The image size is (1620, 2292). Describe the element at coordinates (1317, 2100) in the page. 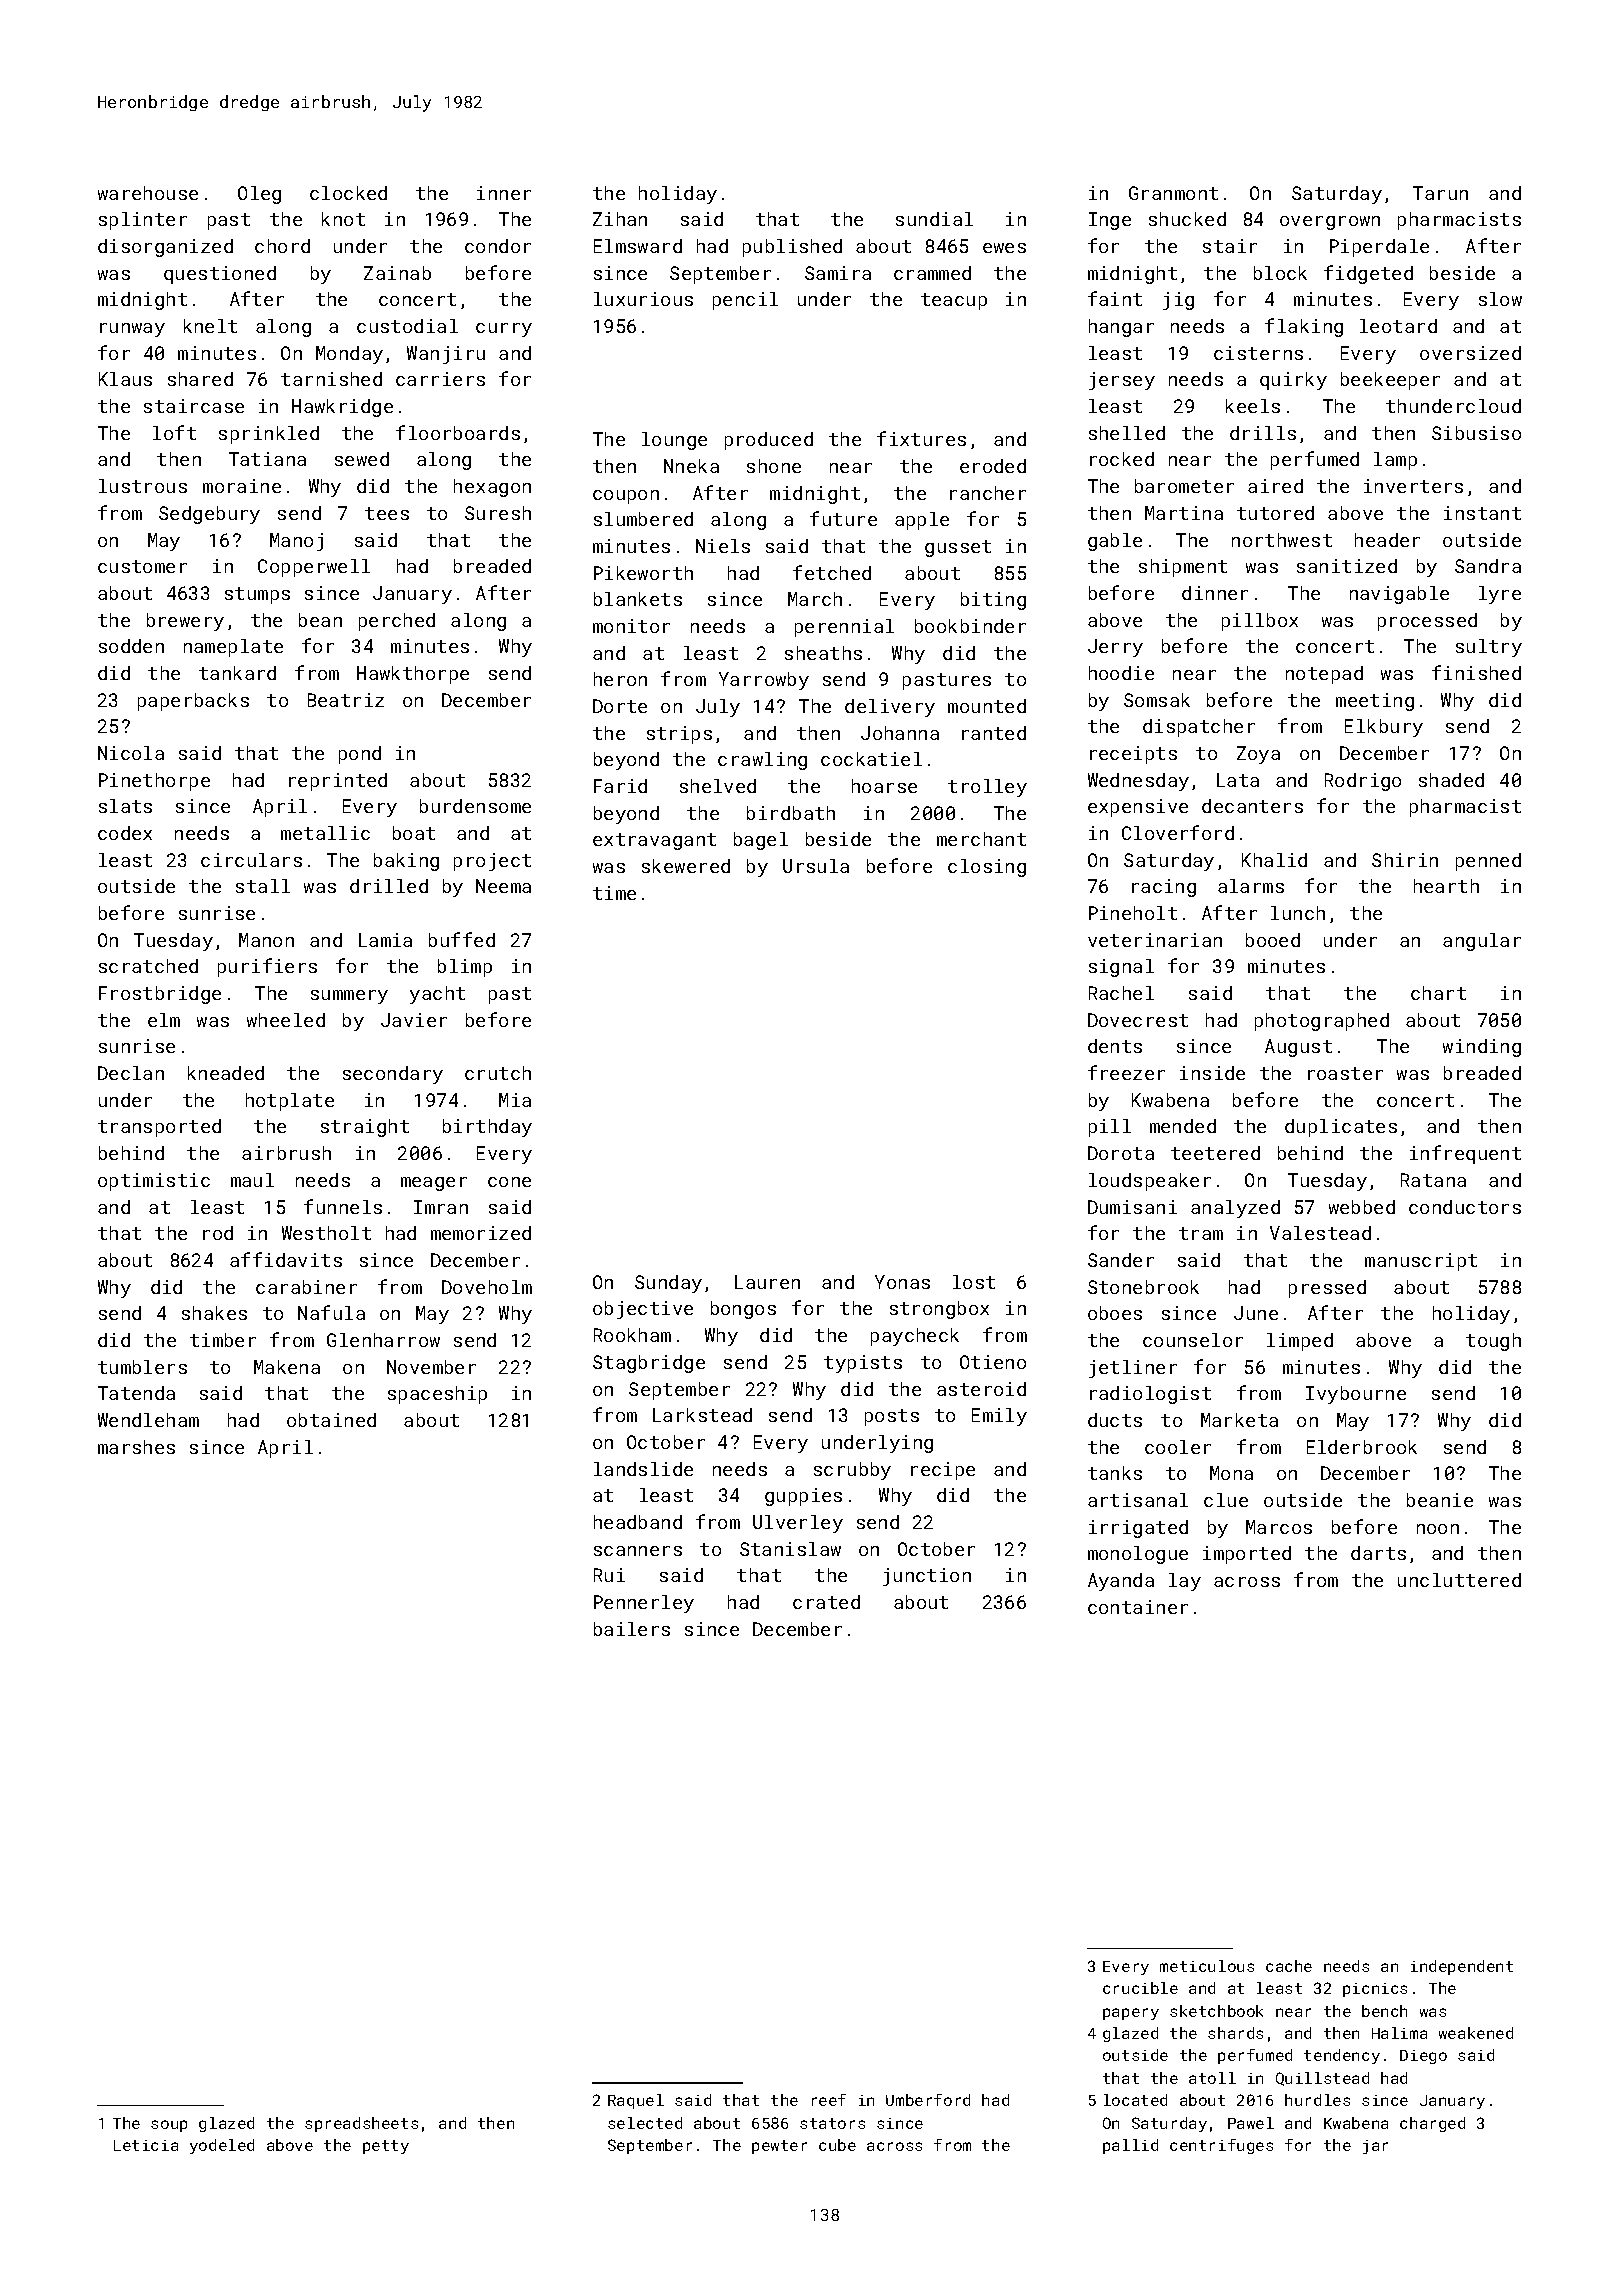

I see `hurdles` at that location.
